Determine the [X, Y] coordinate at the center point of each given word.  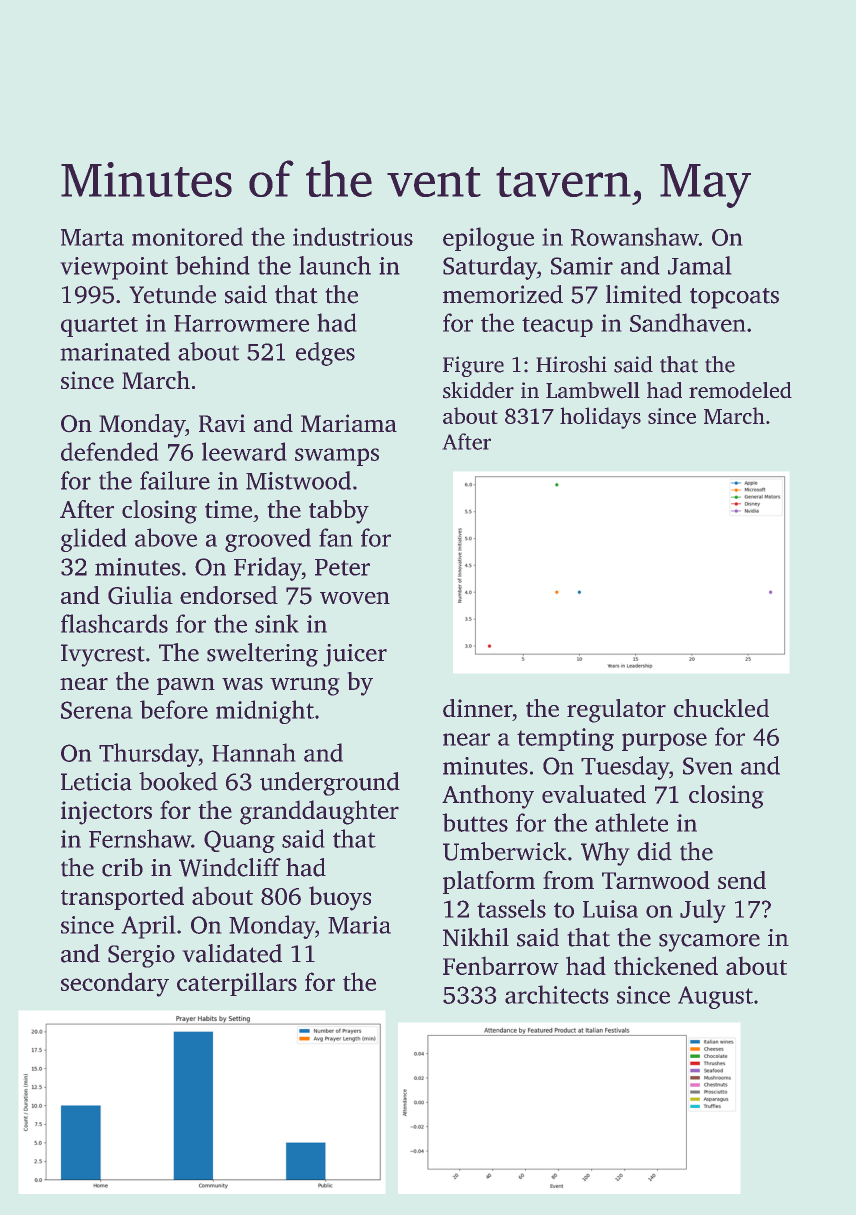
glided [93, 540]
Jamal [699, 265]
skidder [478, 390]
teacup [557, 327]
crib [122, 867]
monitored [187, 236]
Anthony [488, 797]
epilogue [488, 239]
